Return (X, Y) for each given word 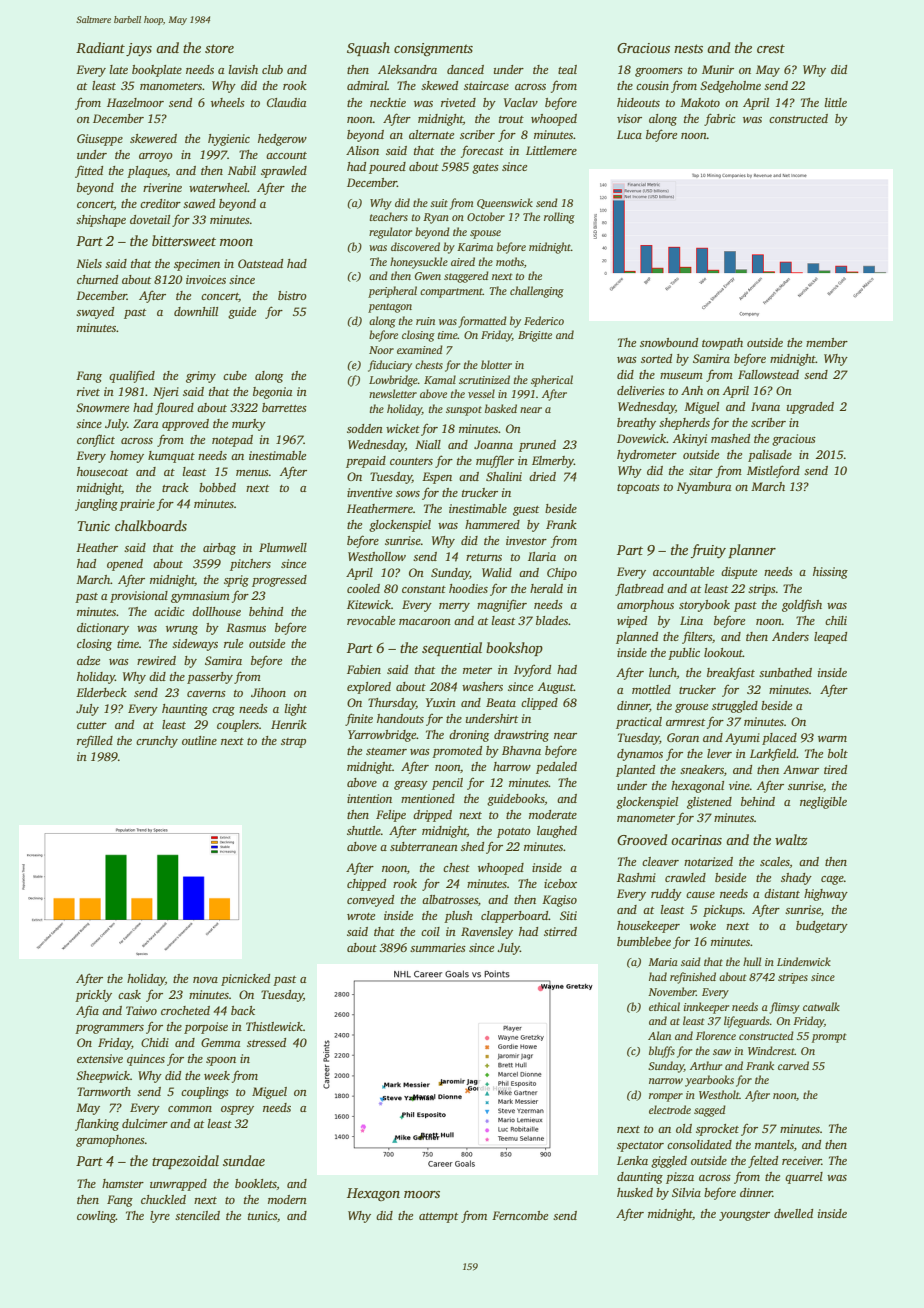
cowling (96, 1217)
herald (546, 588)
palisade (770, 456)
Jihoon (268, 692)
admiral (367, 85)
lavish (243, 69)
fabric (720, 119)
